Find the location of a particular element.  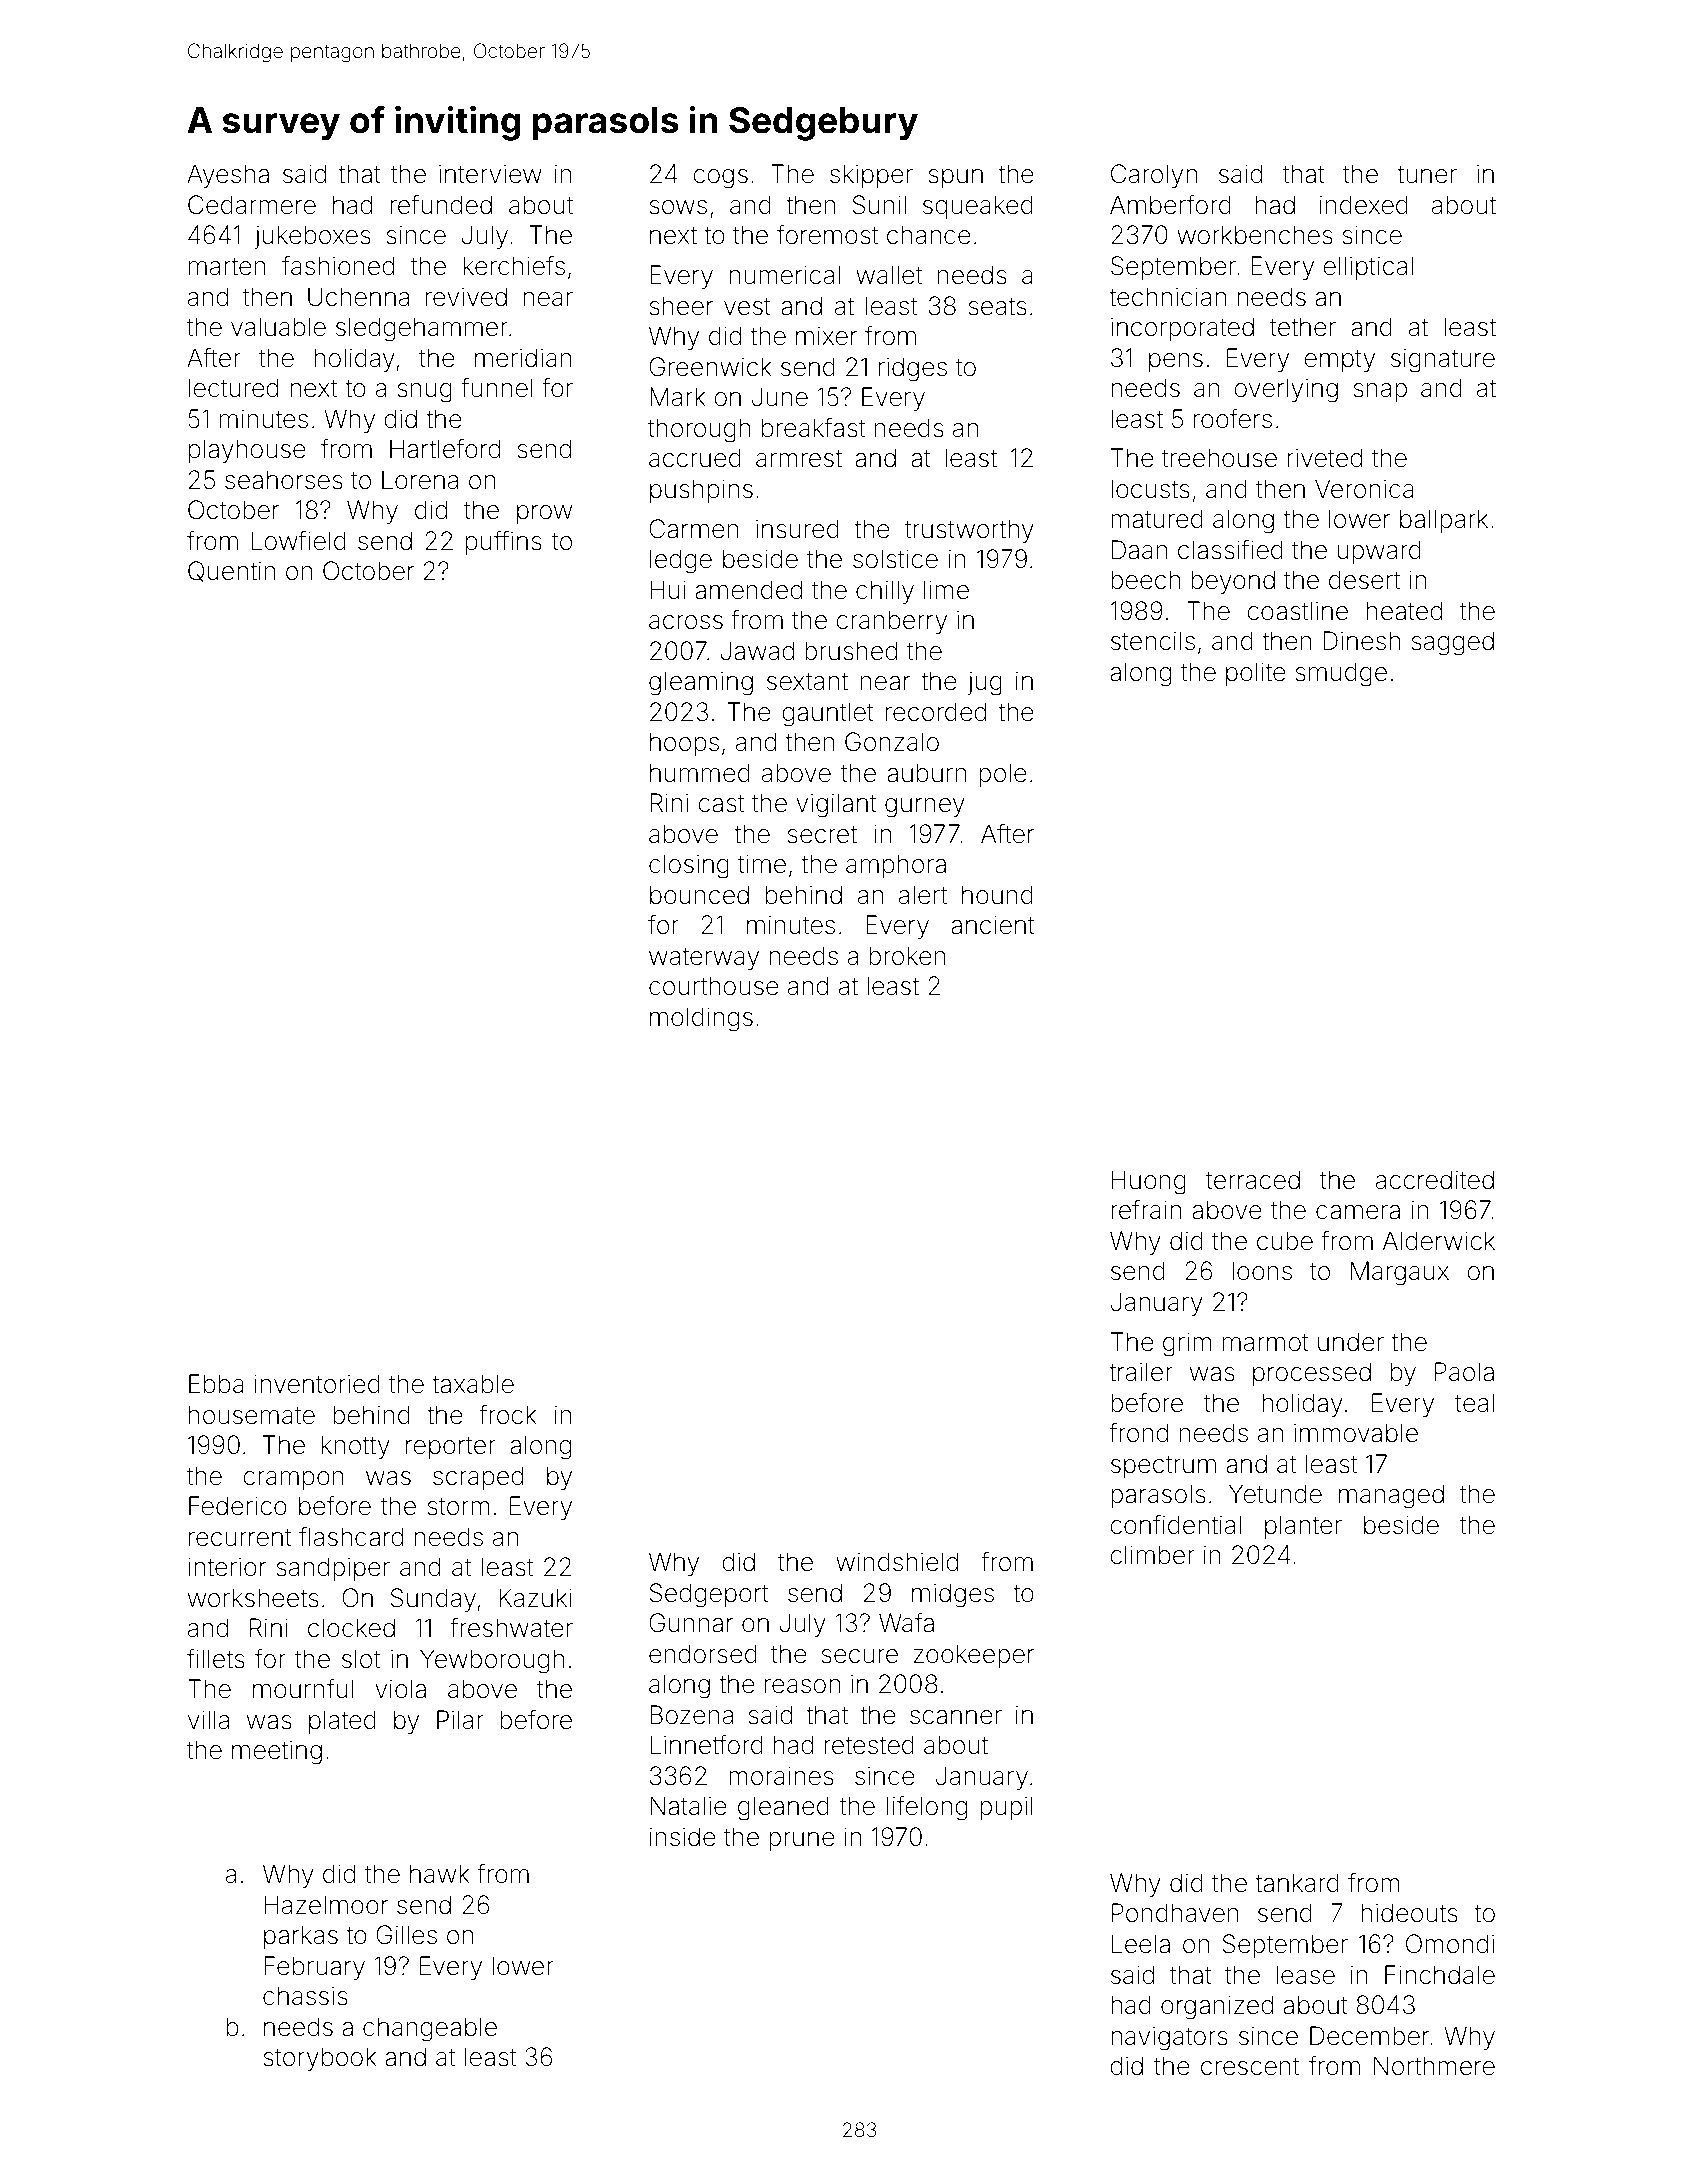

tuner is located at coordinates (1427, 175).
